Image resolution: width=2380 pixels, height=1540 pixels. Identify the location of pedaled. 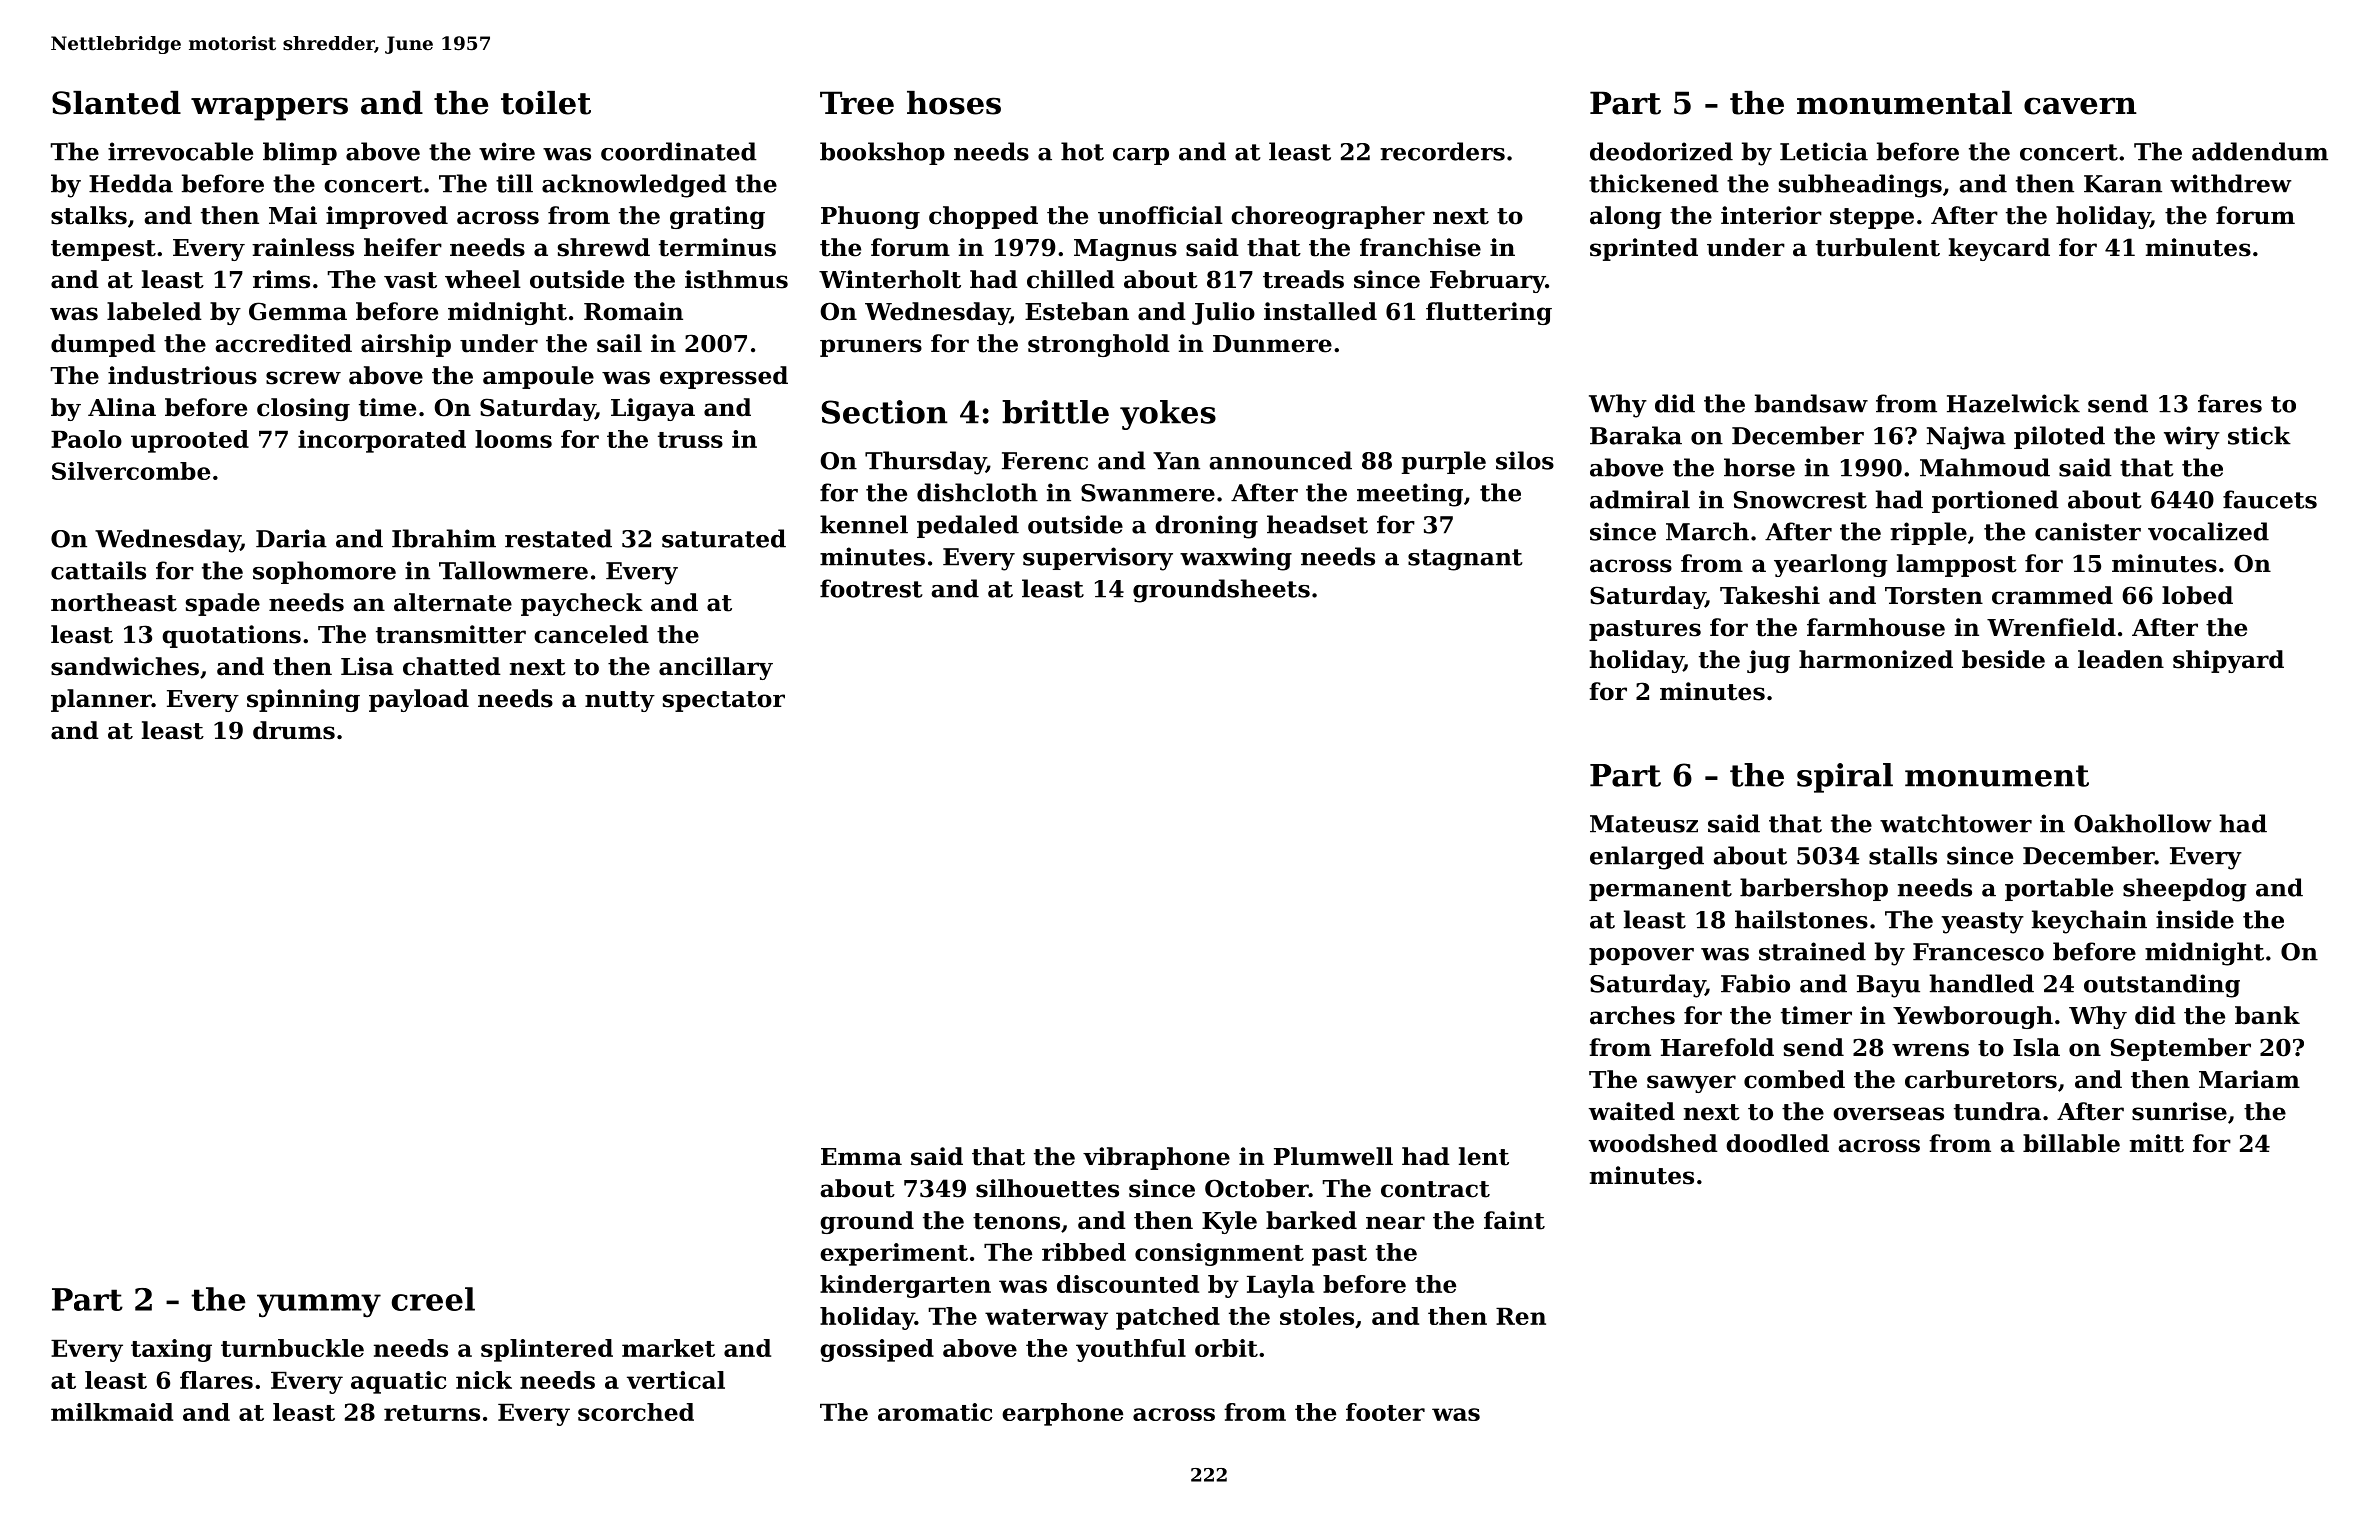
(968, 526).
